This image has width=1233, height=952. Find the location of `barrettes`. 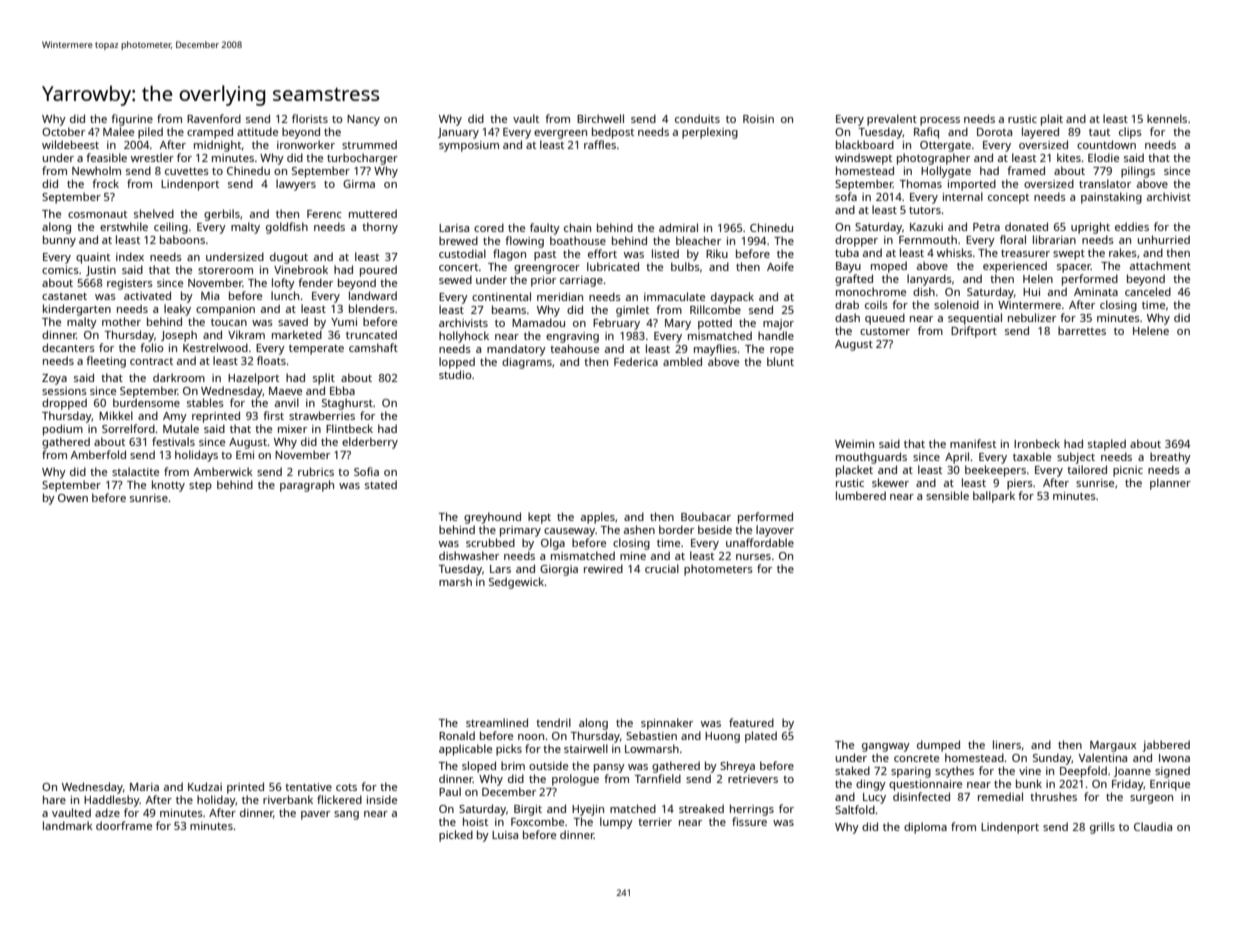

barrettes is located at coordinates (1082, 330).
